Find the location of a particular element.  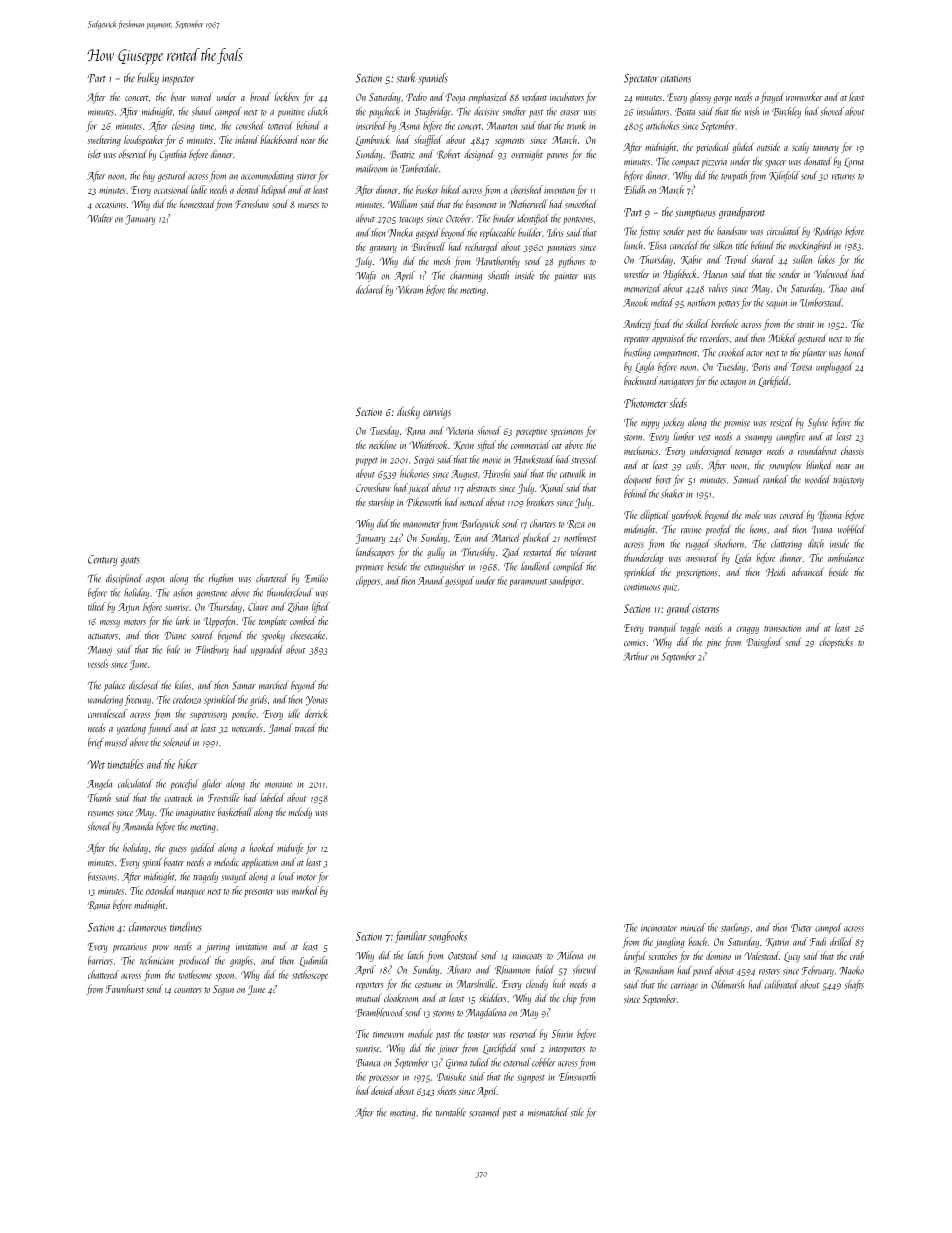

stile is located at coordinates (577, 1112).
